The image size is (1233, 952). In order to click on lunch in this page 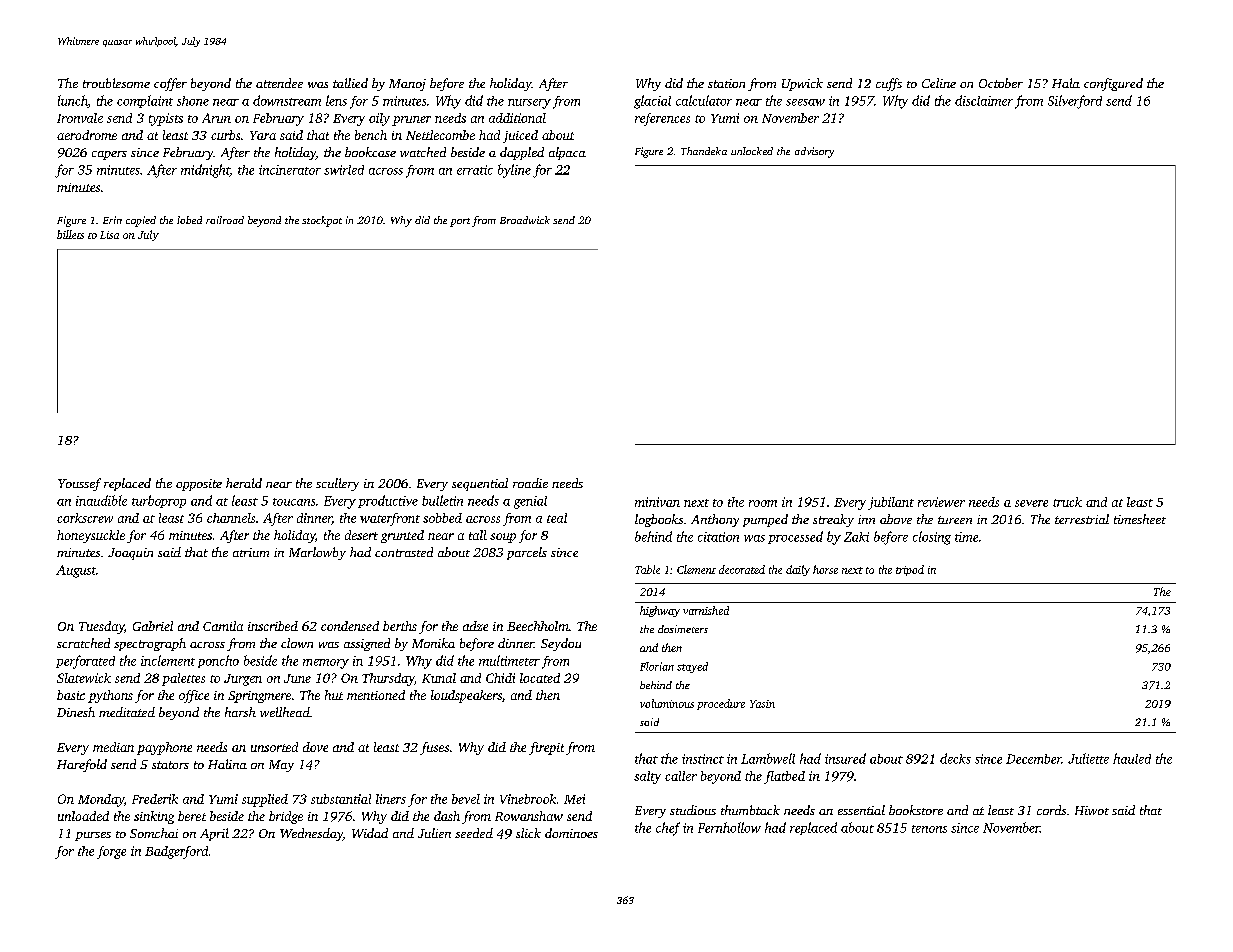, I will do `click(73, 101)`.
